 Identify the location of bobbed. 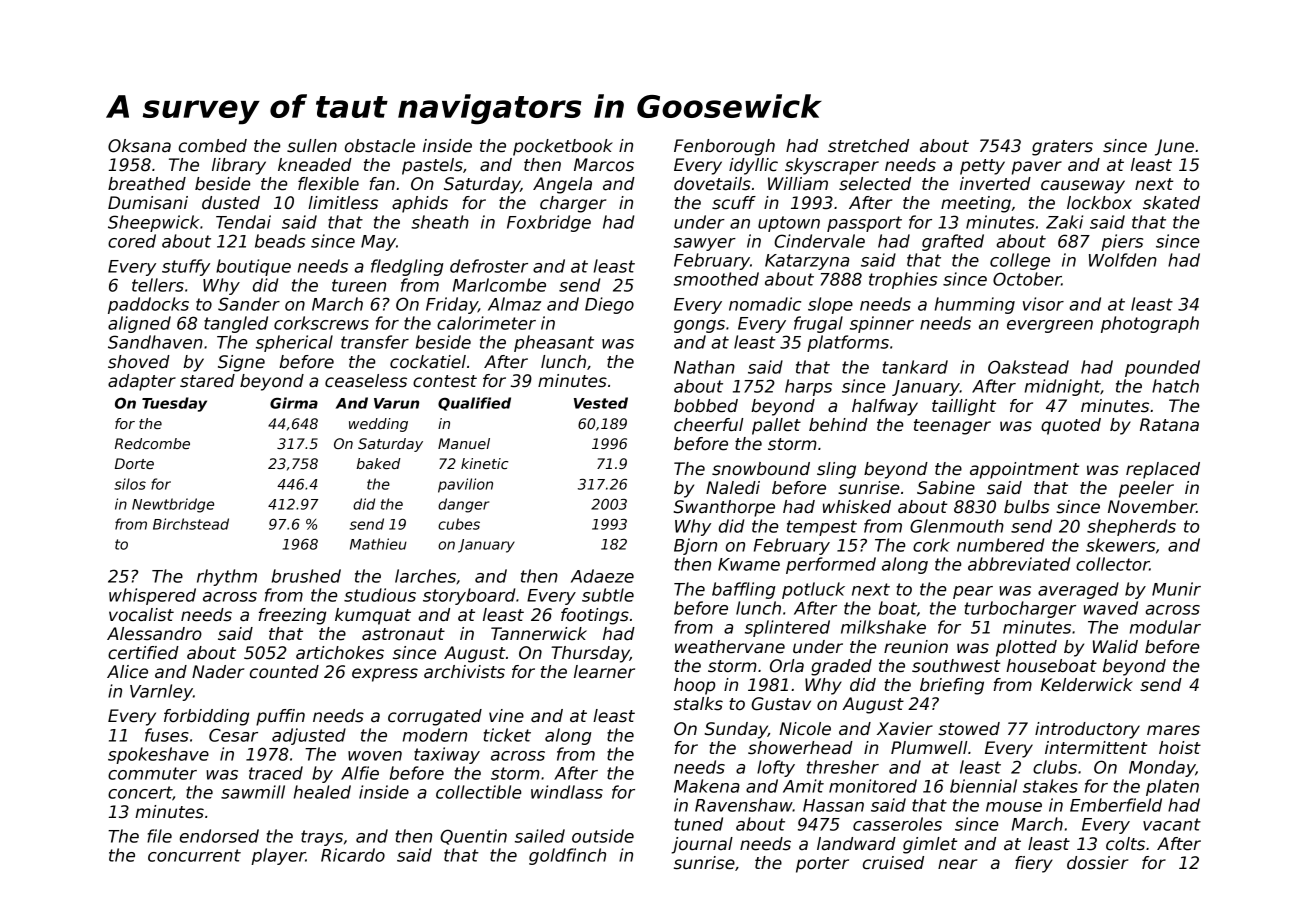
(706, 406).
